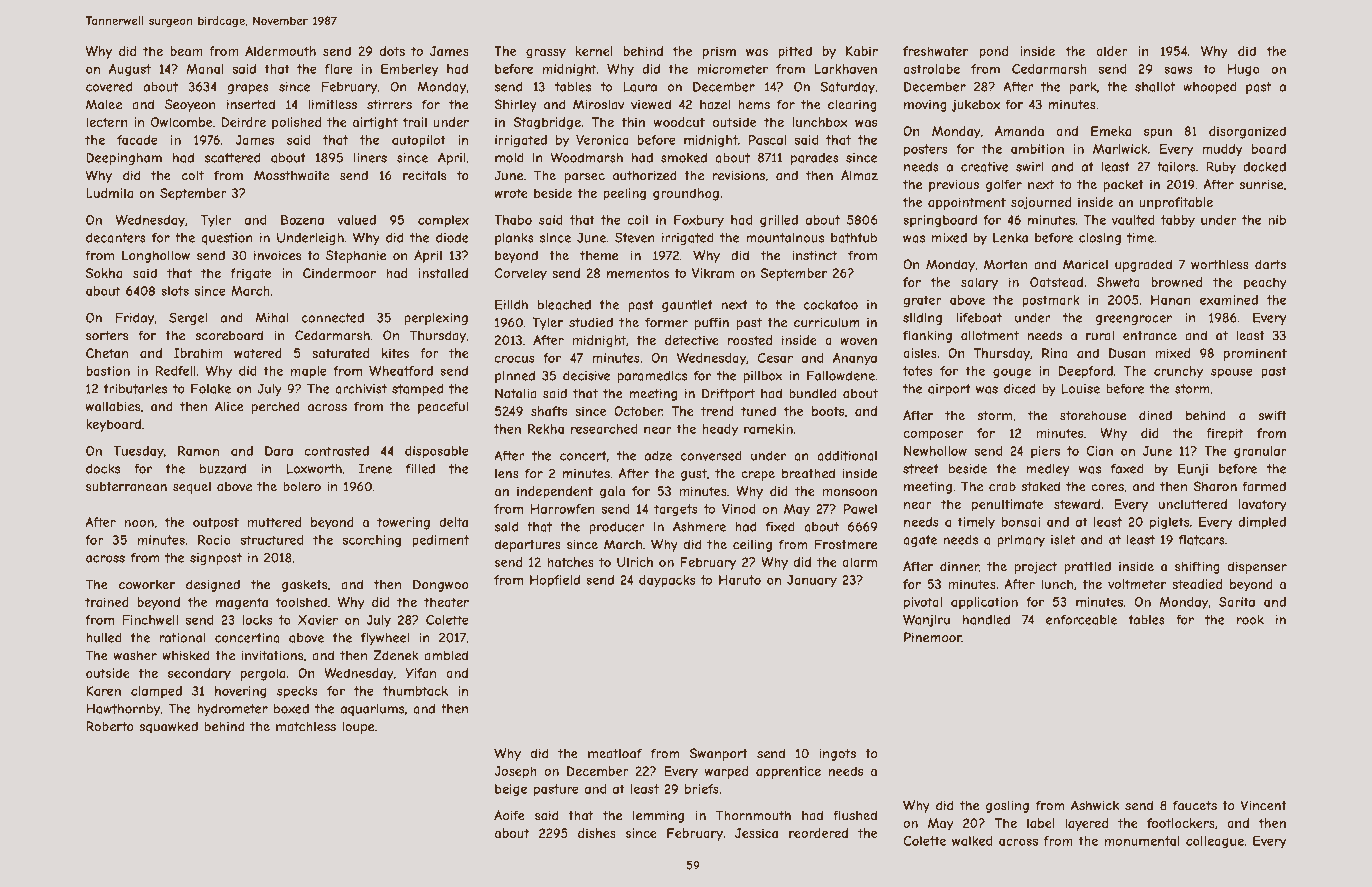 This screenshot has width=1372, height=887. I want to click on piglets, so click(1169, 523).
